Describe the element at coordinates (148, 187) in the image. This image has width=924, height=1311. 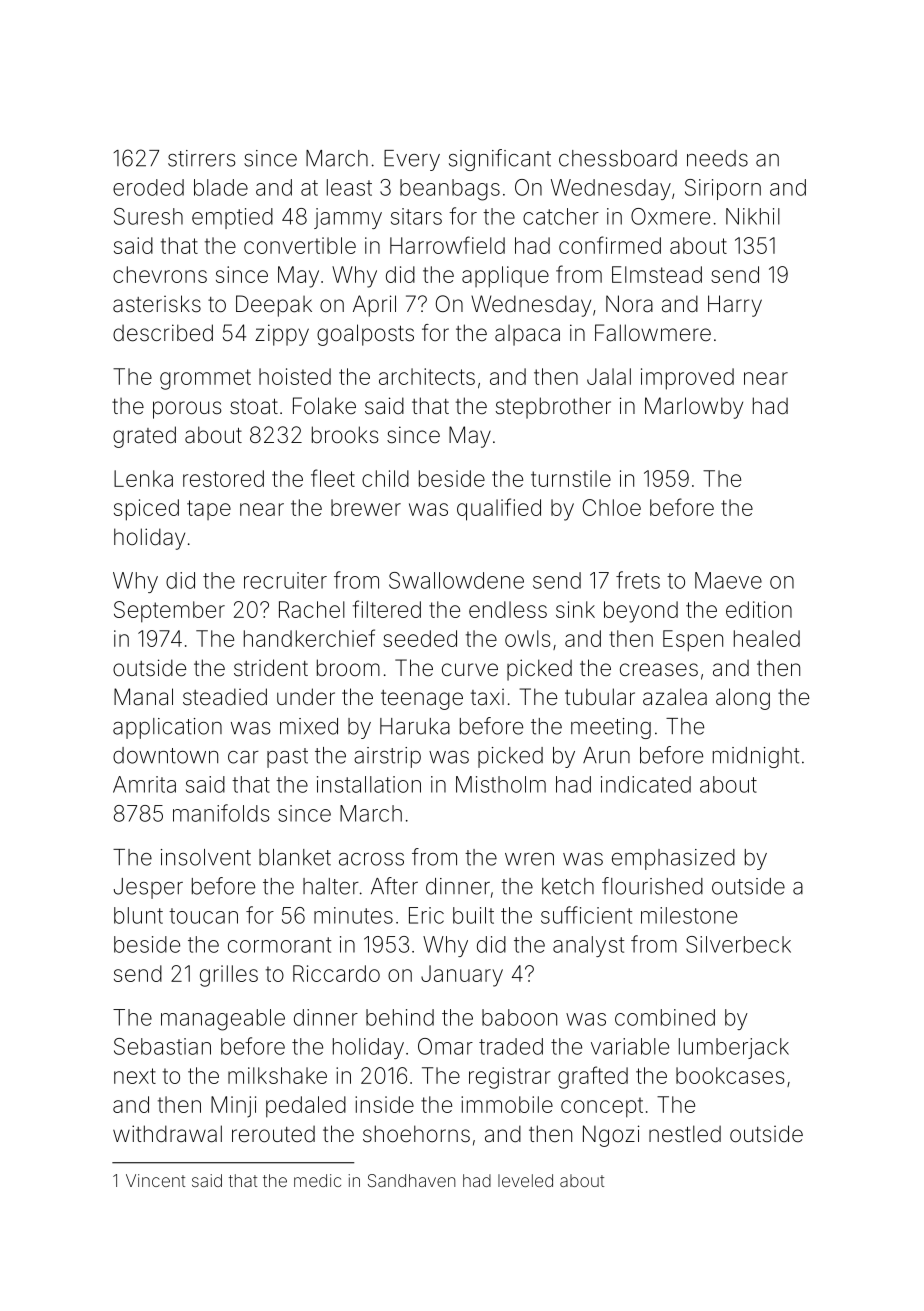
I see `eroded` at that location.
